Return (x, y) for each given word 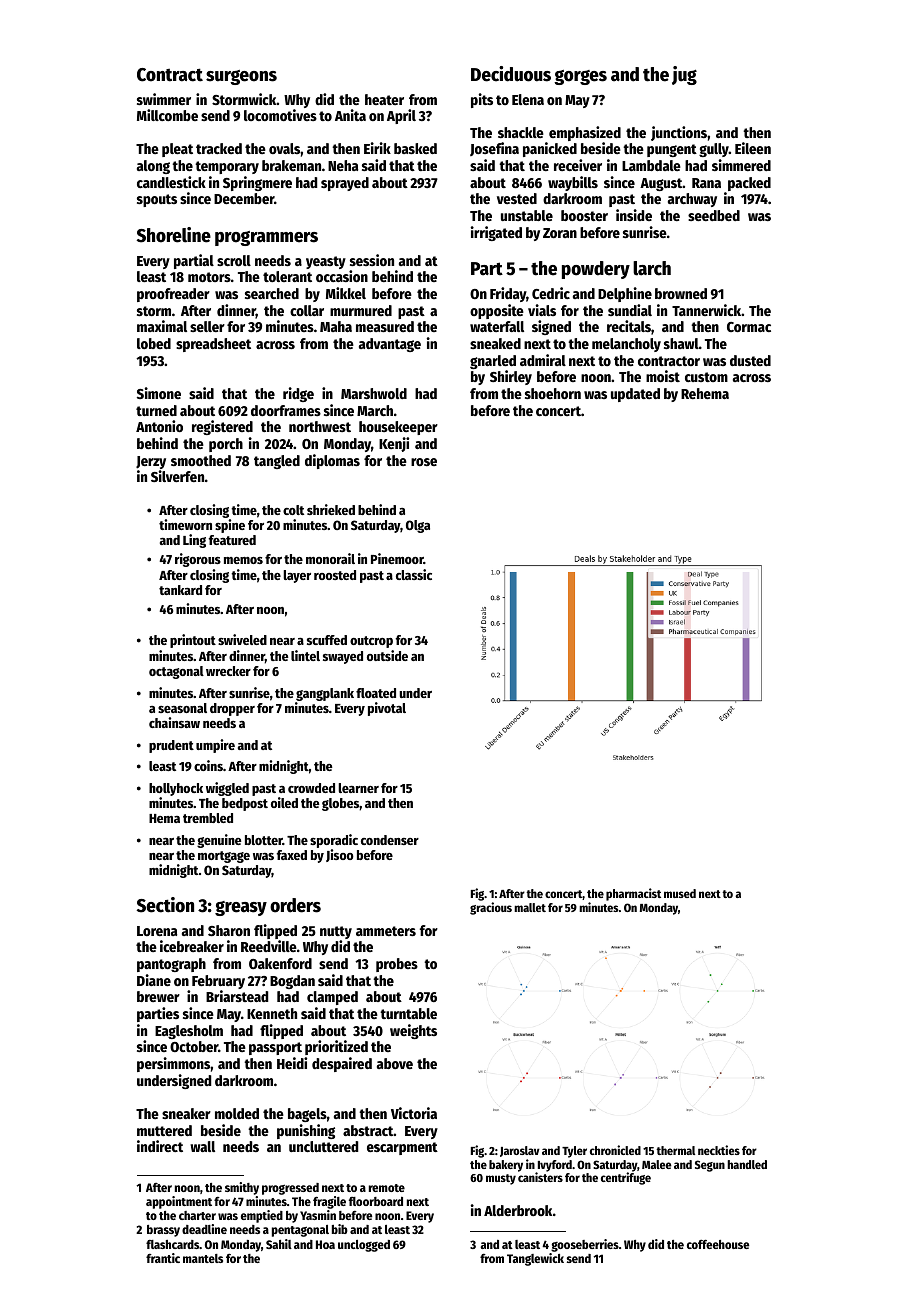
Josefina (494, 149)
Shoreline (174, 235)
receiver (578, 165)
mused (680, 893)
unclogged (364, 1246)
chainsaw (174, 722)
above (395, 1063)
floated (376, 693)
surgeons (241, 77)
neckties (719, 1150)
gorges (580, 77)
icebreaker (192, 946)
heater (384, 99)
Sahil (279, 1244)
